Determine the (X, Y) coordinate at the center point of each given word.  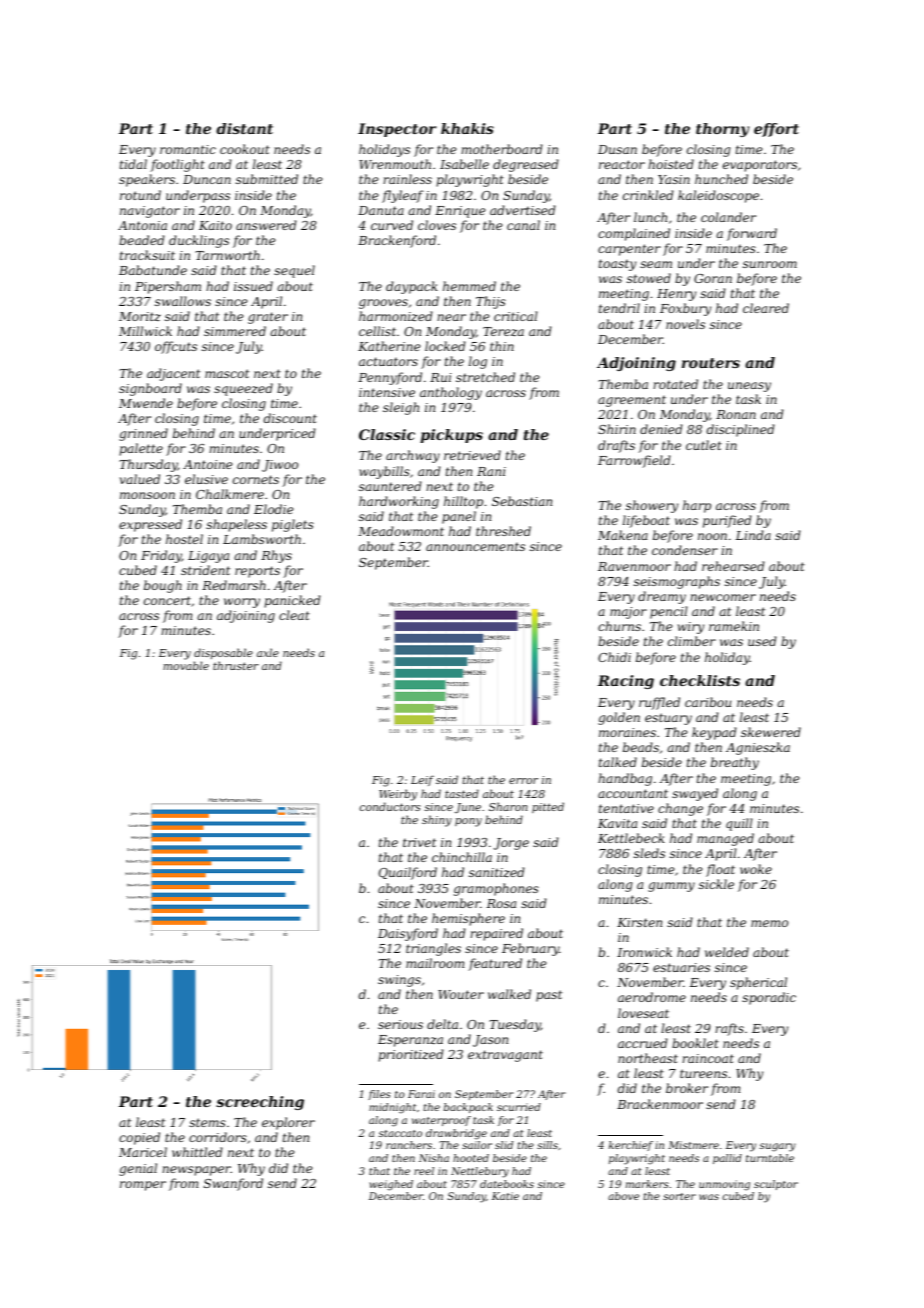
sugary (777, 1147)
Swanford (233, 1184)
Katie (505, 1196)
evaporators (760, 166)
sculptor (776, 1185)
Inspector (397, 130)
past (549, 996)
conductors (390, 806)
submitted (267, 179)
